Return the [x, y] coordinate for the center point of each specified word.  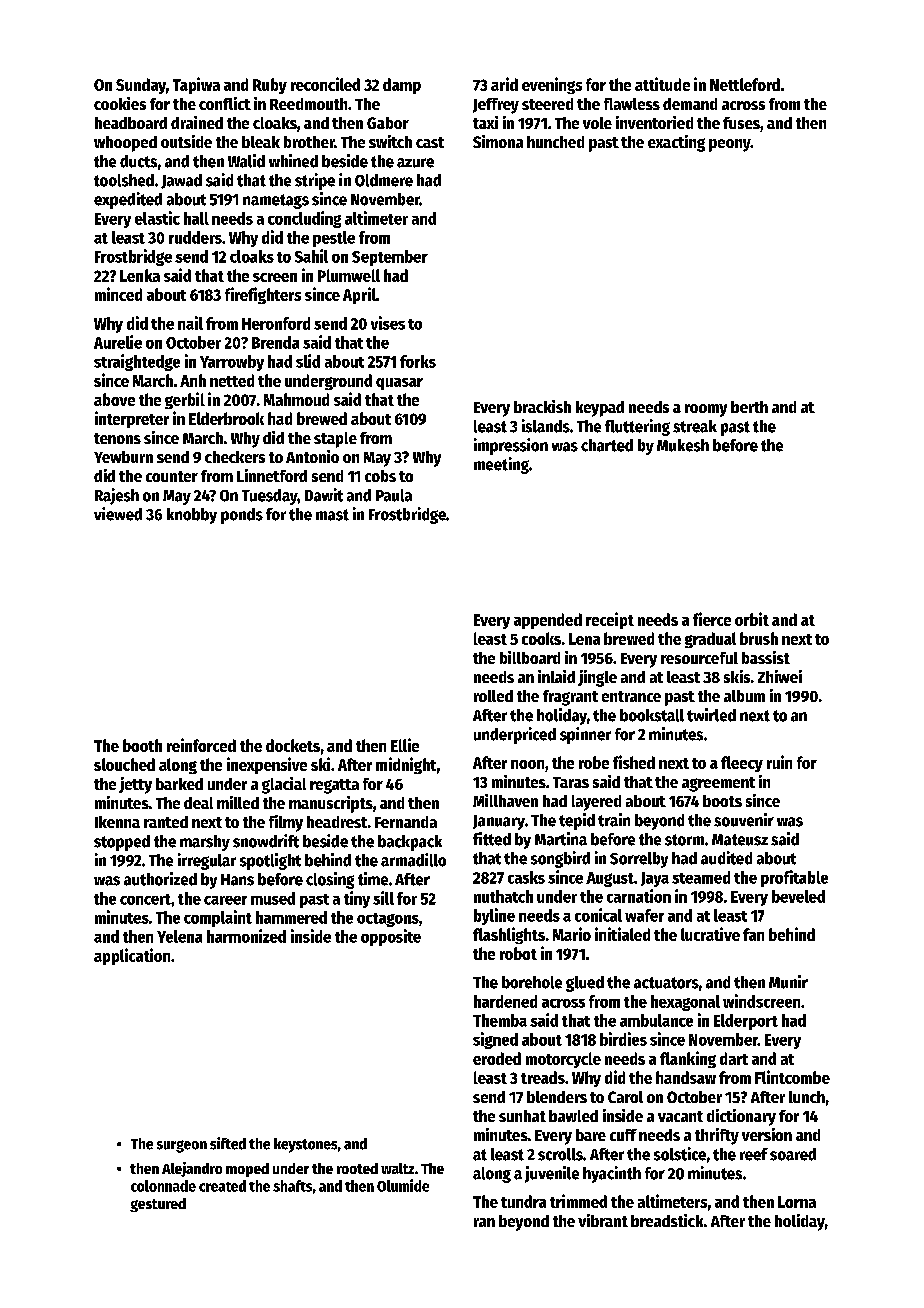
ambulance [656, 1020]
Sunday [141, 86]
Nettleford [745, 84]
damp [402, 86]
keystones [305, 1145]
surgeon [182, 1146]
